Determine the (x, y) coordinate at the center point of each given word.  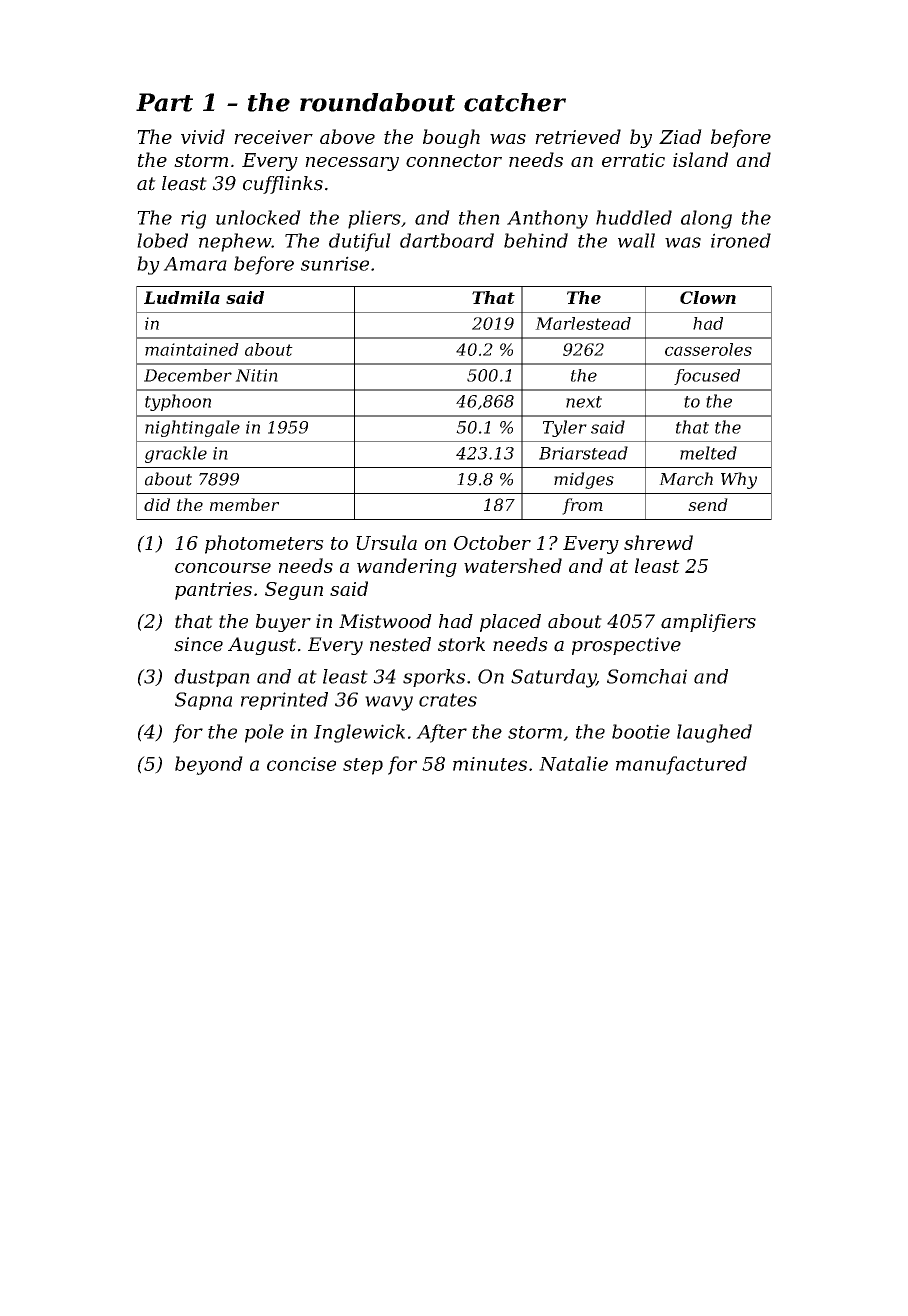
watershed (513, 565)
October (492, 542)
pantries (213, 591)
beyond (209, 765)
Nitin (256, 375)
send (708, 504)
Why (739, 480)
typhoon (178, 402)
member (244, 504)
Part (164, 102)
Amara (195, 264)
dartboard (447, 240)
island (700, 159)
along (706, 219)
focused (707, 377)
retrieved (578, 136)
